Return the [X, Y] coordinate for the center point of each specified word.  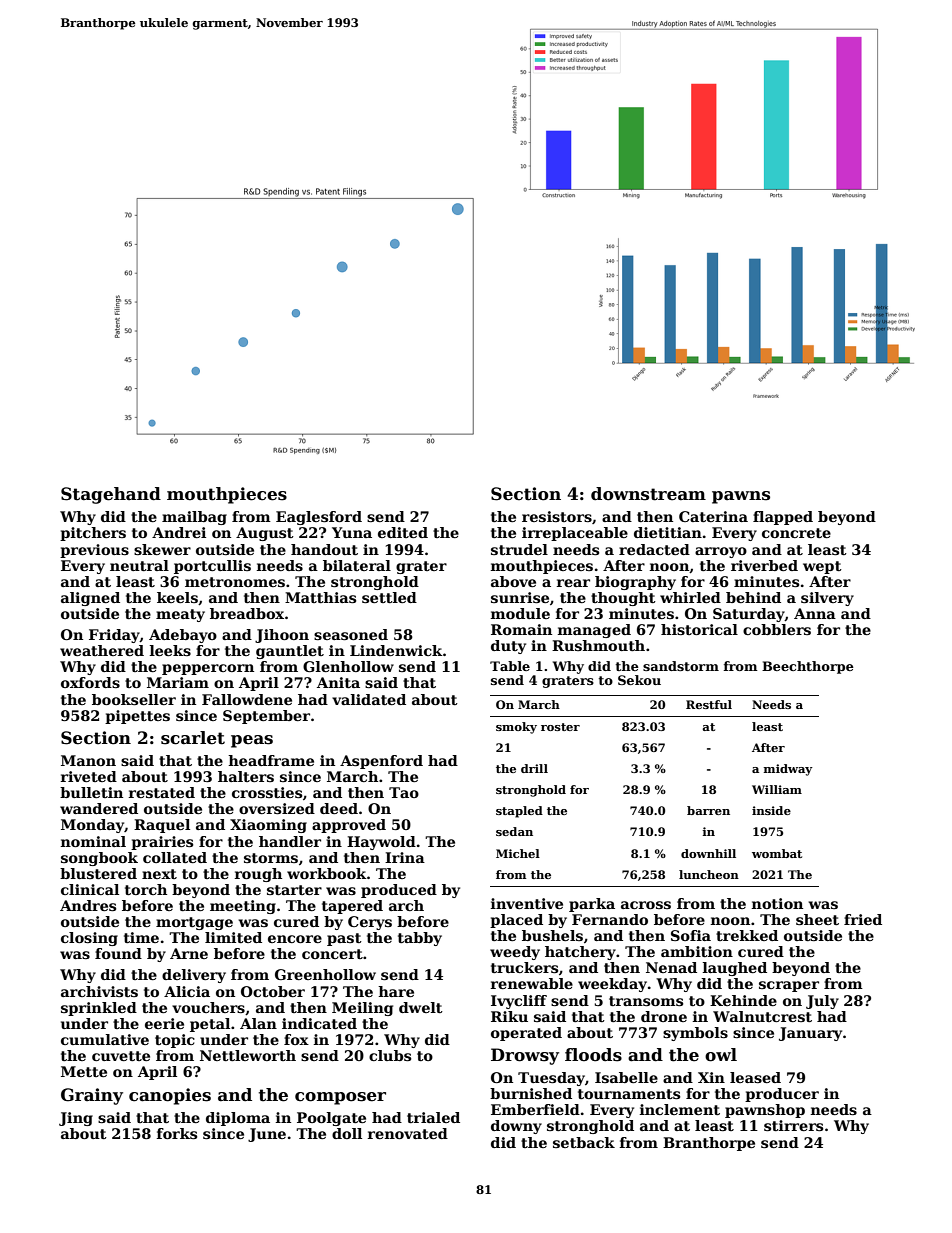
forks [177, 1133]
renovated [408, 1133]
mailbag [194, 518]
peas [252, 741]
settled [389, 597]
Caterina [713, 516]
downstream [648, 494]
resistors [557, 516]
